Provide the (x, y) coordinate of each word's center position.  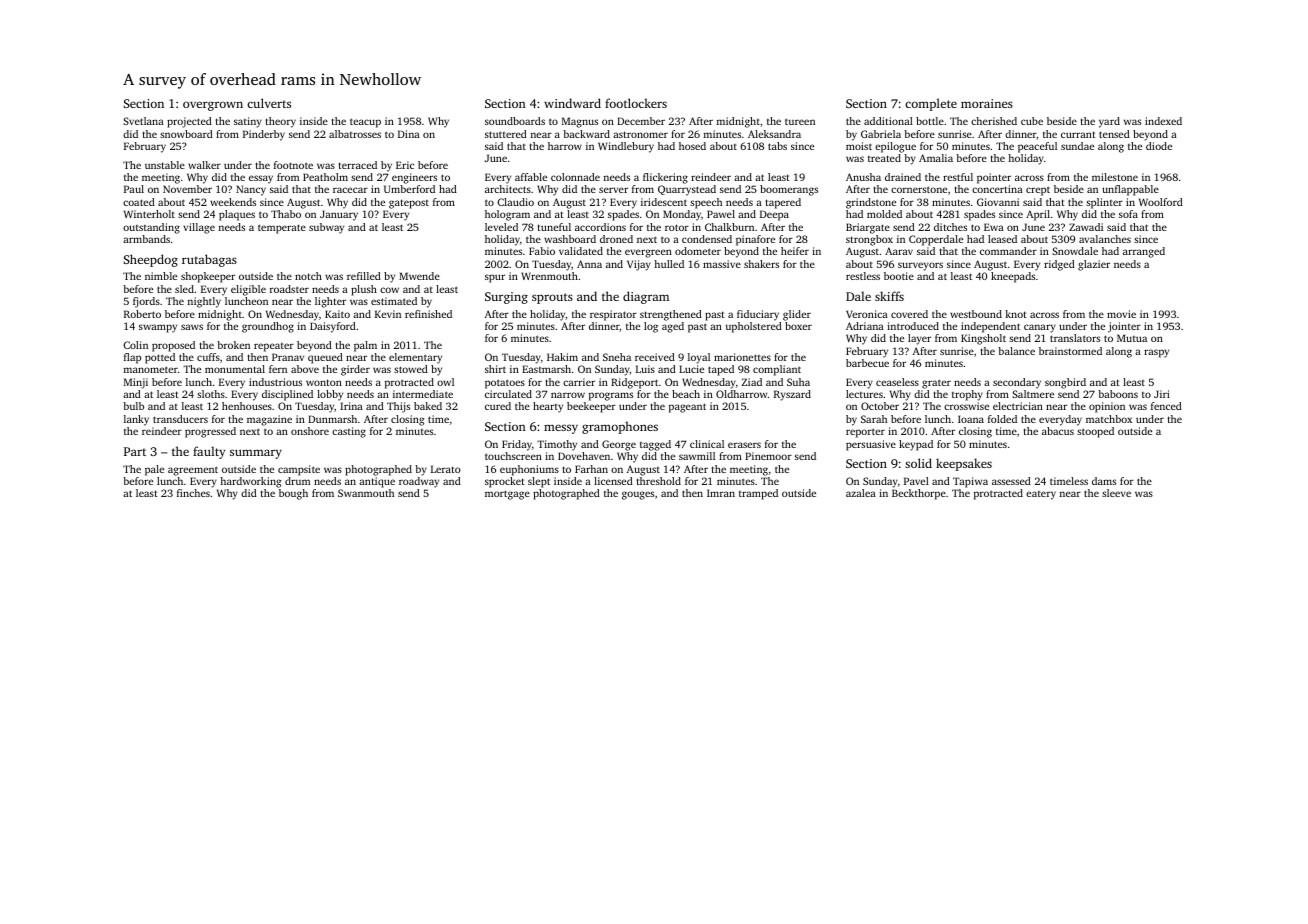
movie (1121, 314)
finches (193, 493)
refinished (428, 314)
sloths (211, 394)
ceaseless (897, 382)
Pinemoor (768, 456)
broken (233, 345)
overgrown (213, 106)
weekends (233, 202)
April (1038, 215)
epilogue (895, 147)
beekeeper (591, 407)
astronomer (640, 134)
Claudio (515, 202)
